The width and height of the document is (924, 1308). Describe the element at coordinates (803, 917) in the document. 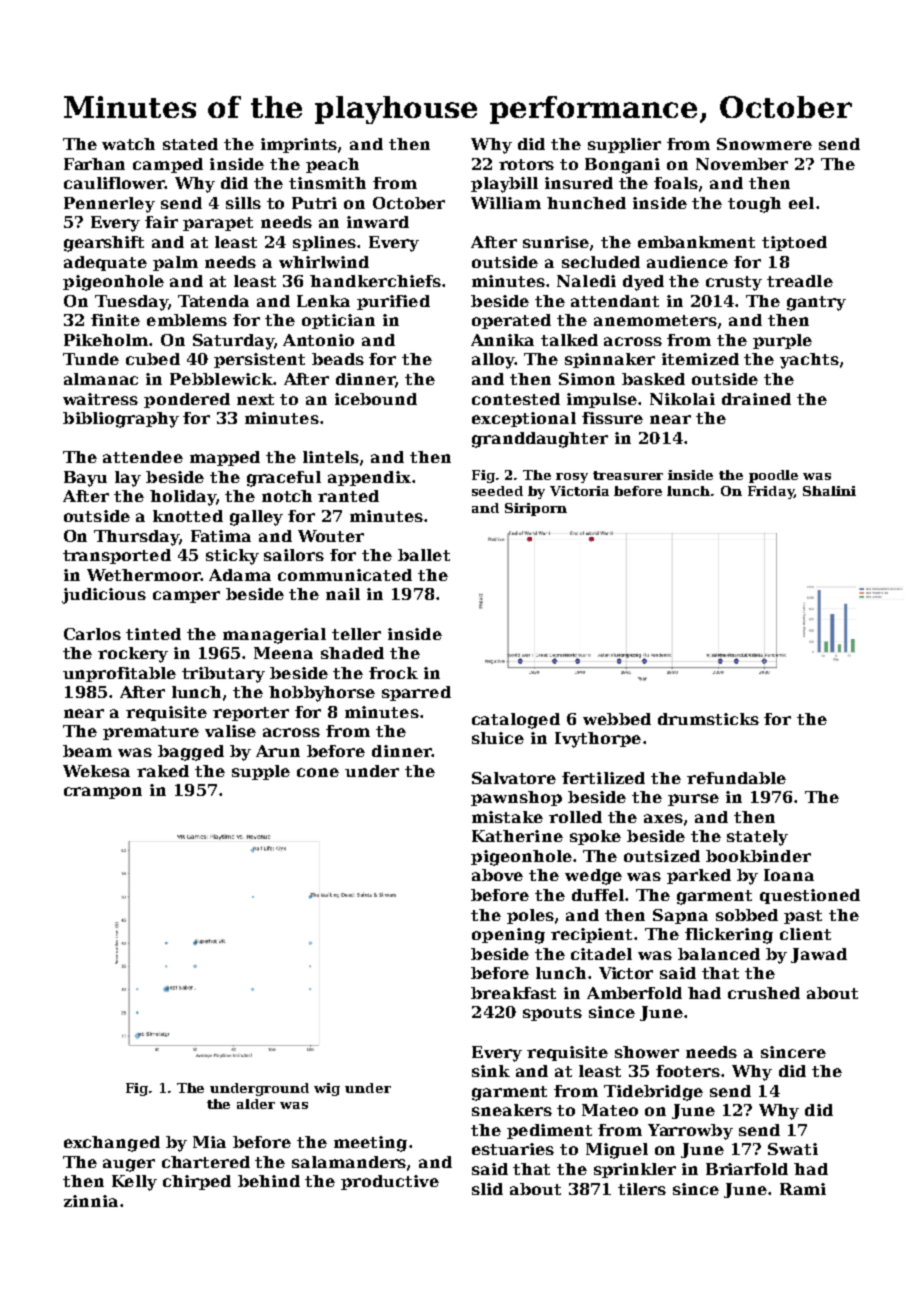

I see `past` at that location.
